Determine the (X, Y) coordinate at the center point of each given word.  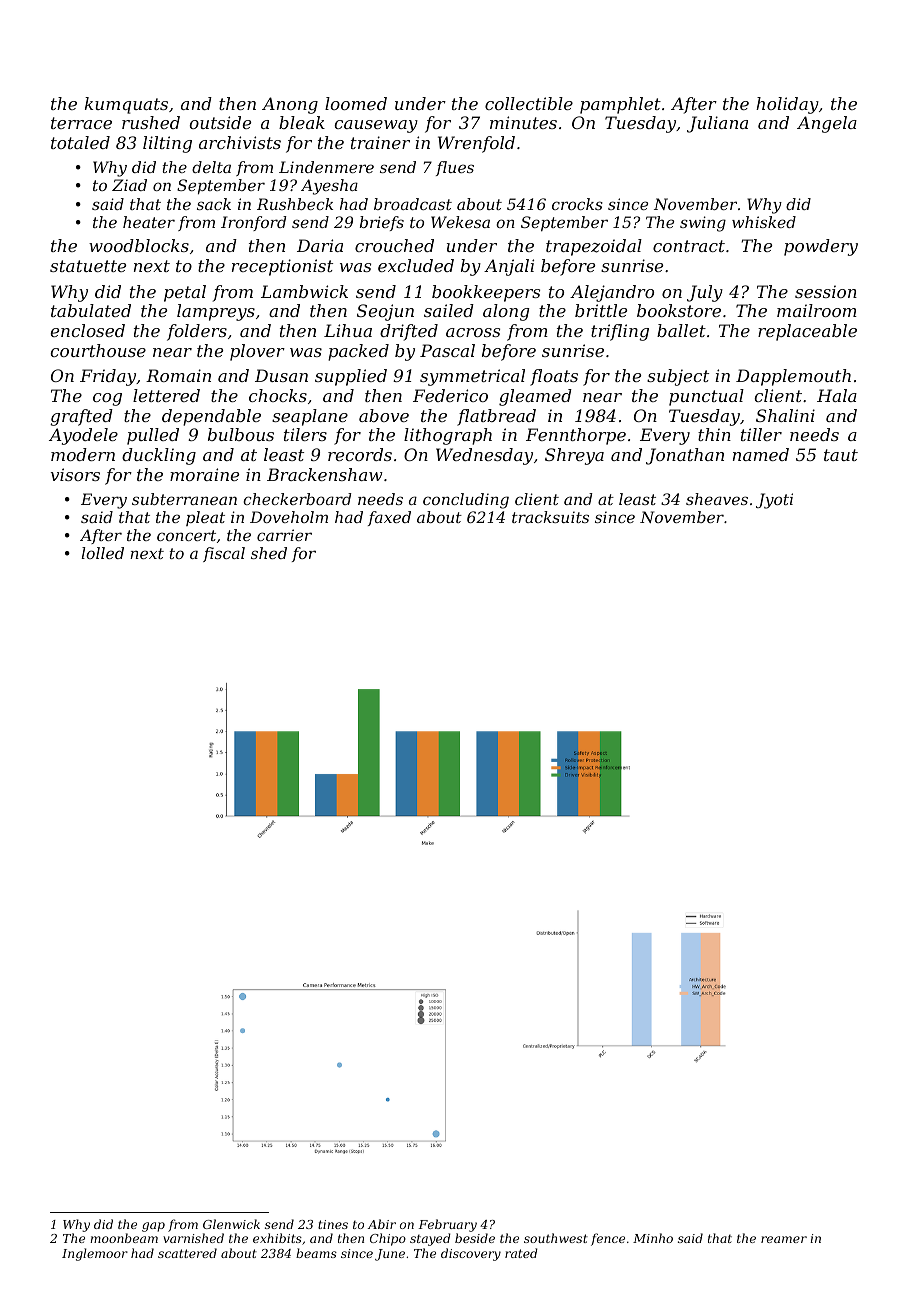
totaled (80, 142)
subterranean (184, 499)
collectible (529, 103)
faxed (389, 518)
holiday (787, 105)
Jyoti (774, 501)
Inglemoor (95, 1254)
